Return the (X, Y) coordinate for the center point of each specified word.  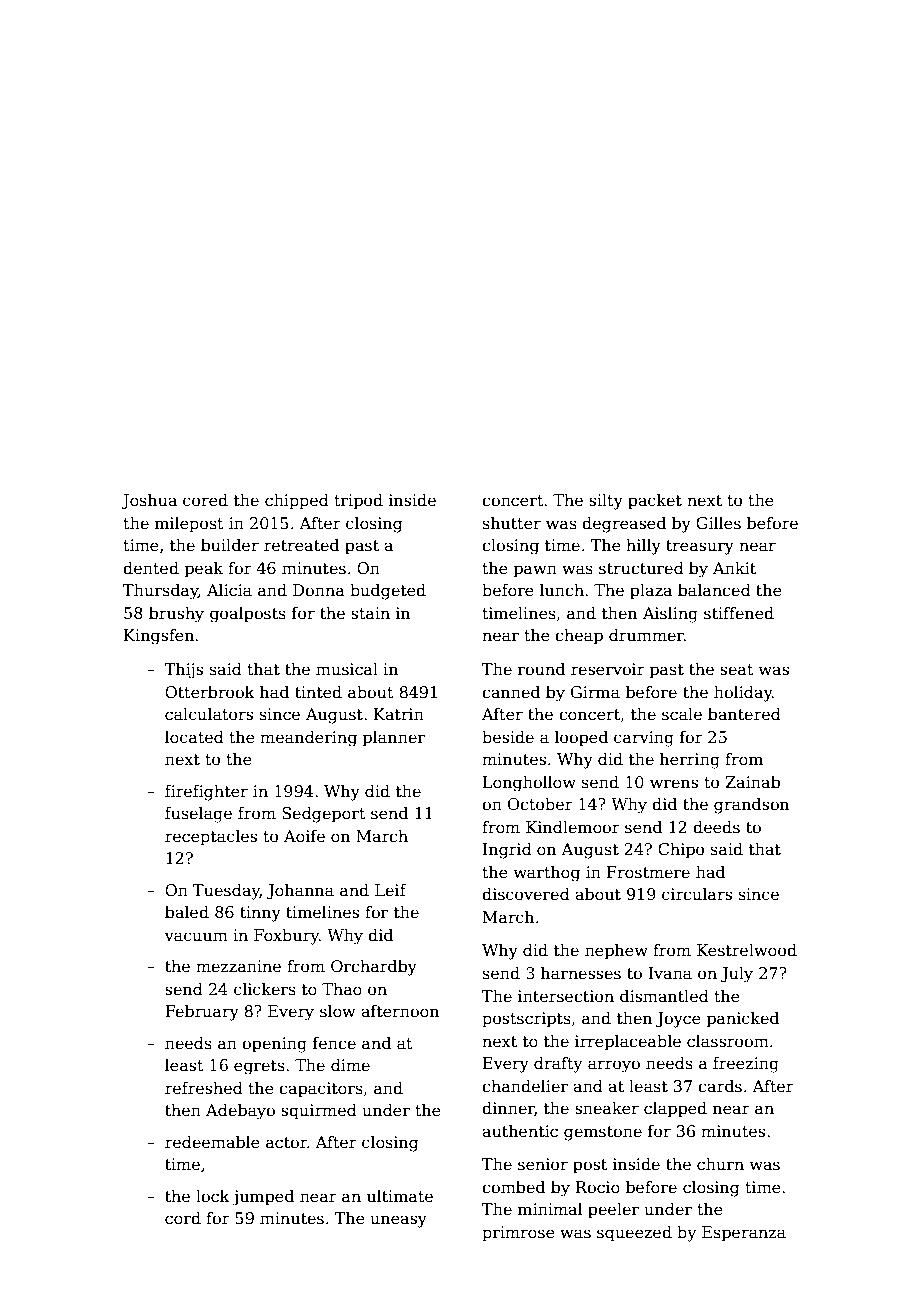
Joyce (678, 1020)
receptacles (211, 838)
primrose (518, 1234)
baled (187, 911)
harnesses (581, 973)
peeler (613, 1211)
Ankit (734, 568)
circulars (697, 894)
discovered (526, 894)
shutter (512, 523)
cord (183, 1218)
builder (230, 544)
